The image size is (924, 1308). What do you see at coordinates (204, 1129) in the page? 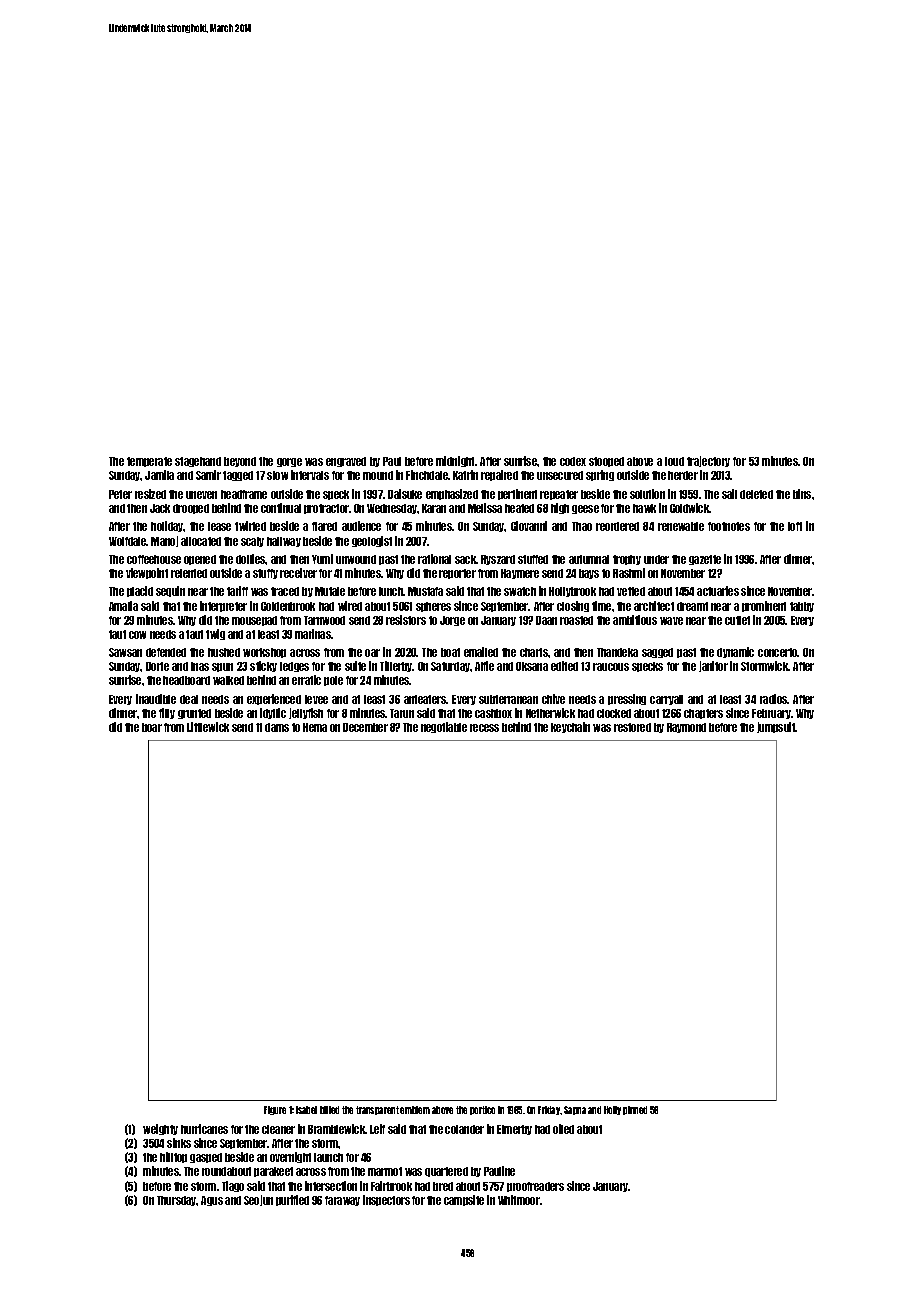
I see `hurricanes` at bounding box center [204, 1129].
